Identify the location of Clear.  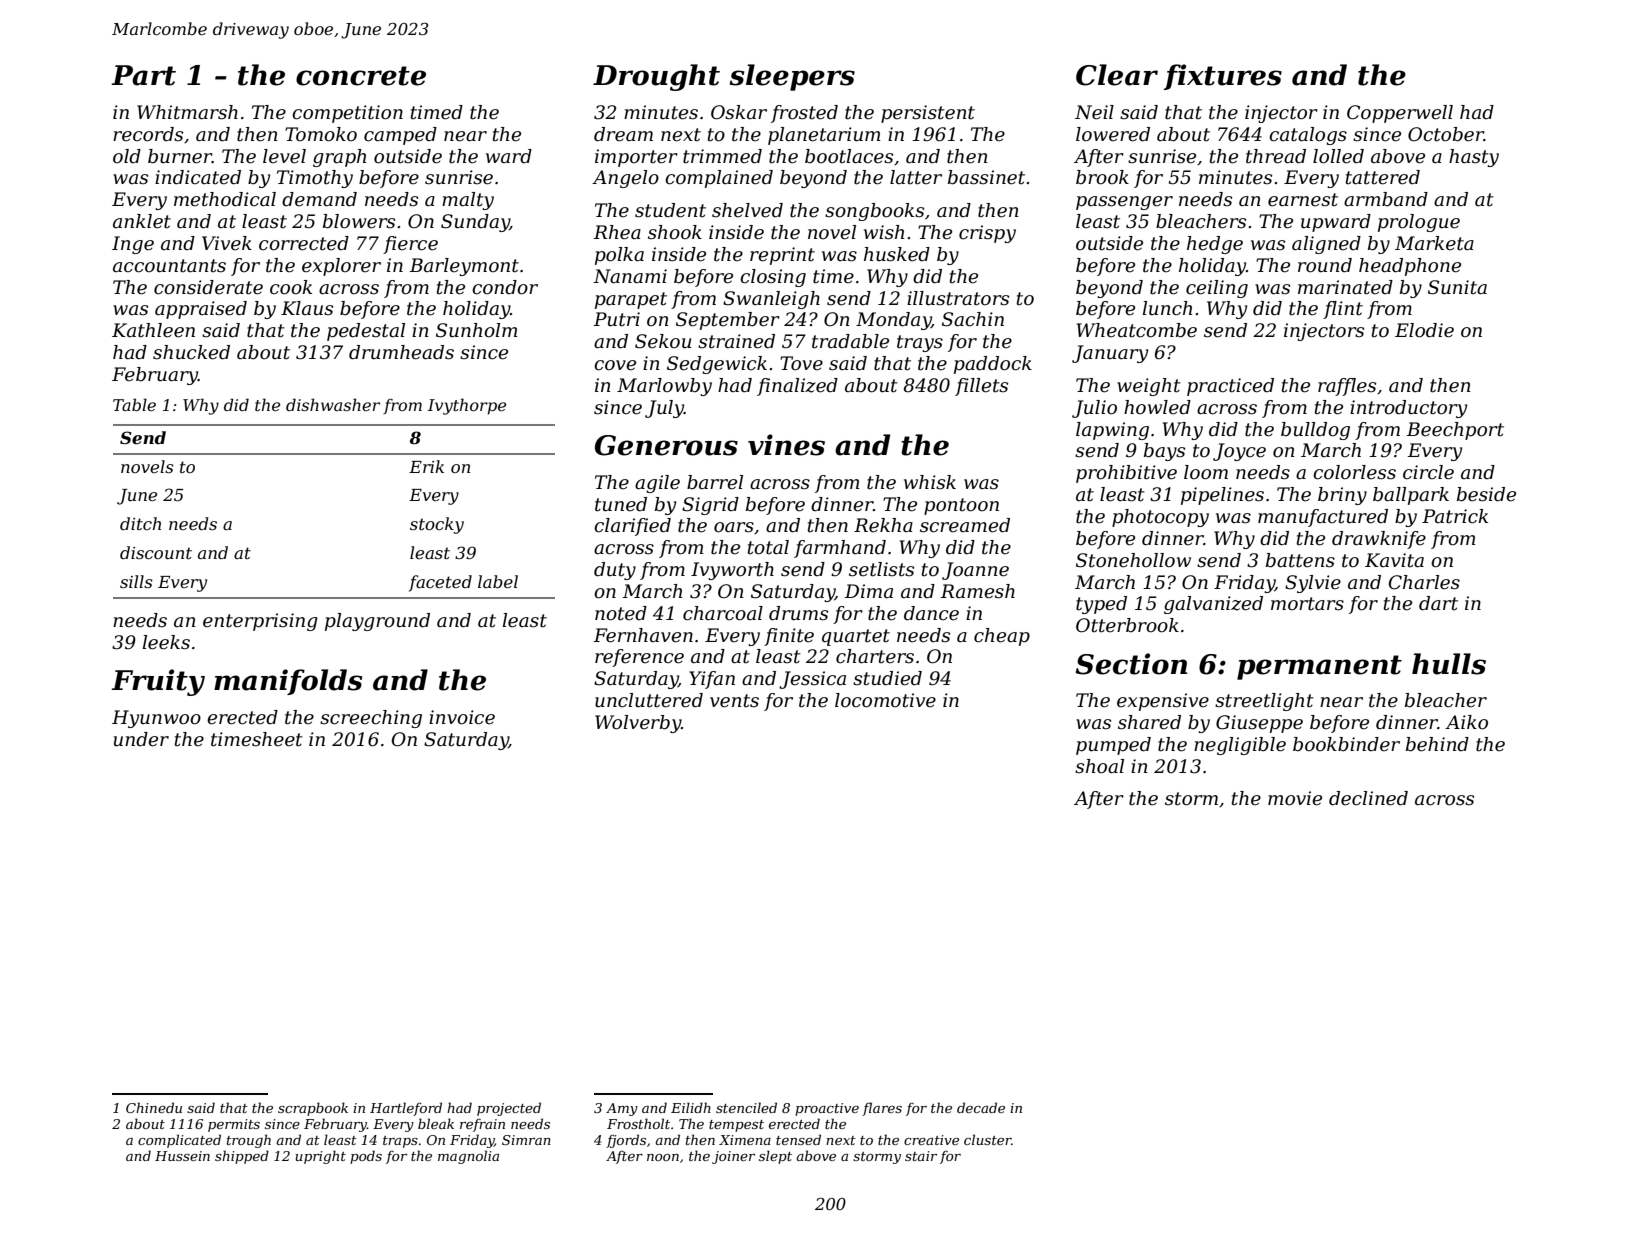
(1117, 75).
